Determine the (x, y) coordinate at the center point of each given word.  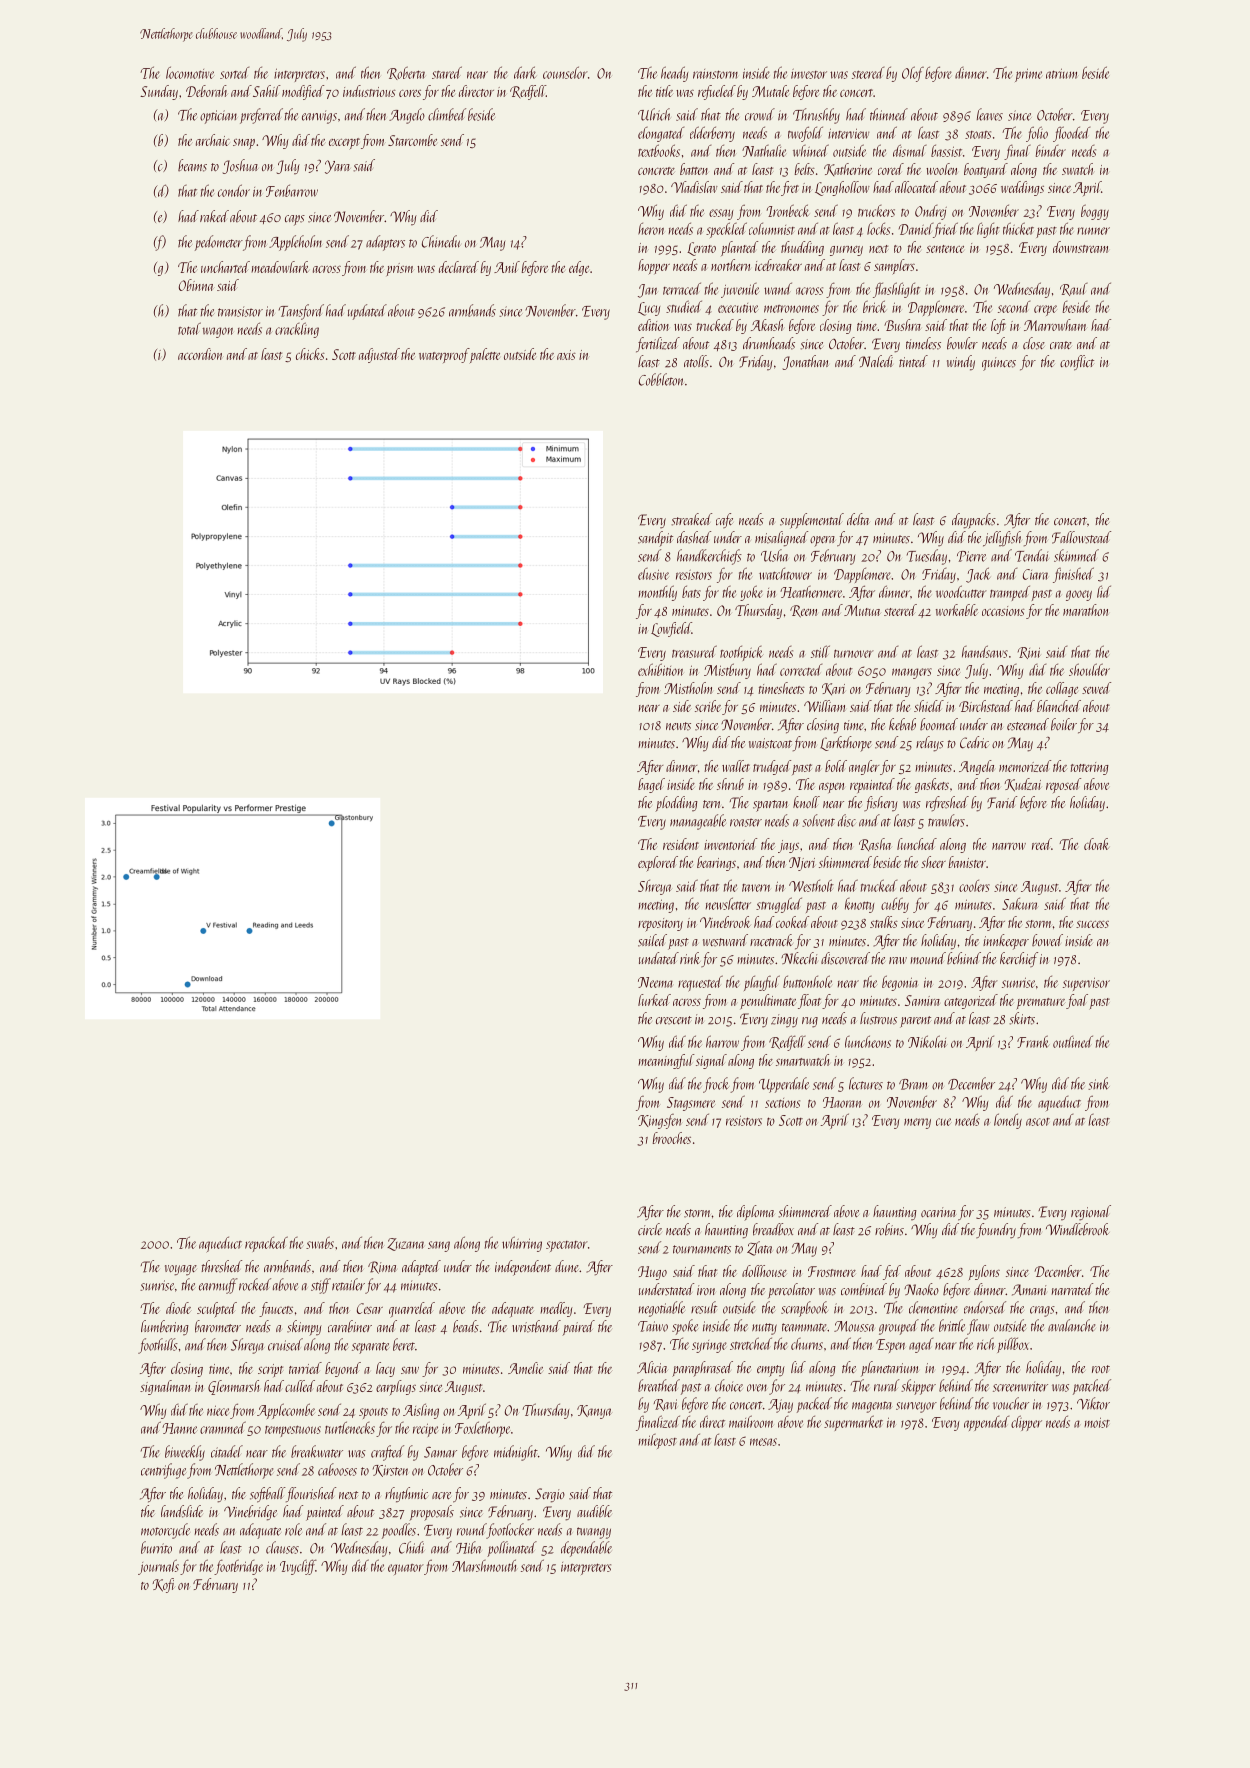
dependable (586, 1549)
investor (809, 74)
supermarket (853, 1423)
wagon (218, 332)
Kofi (164, 1585)
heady (674, 74)
